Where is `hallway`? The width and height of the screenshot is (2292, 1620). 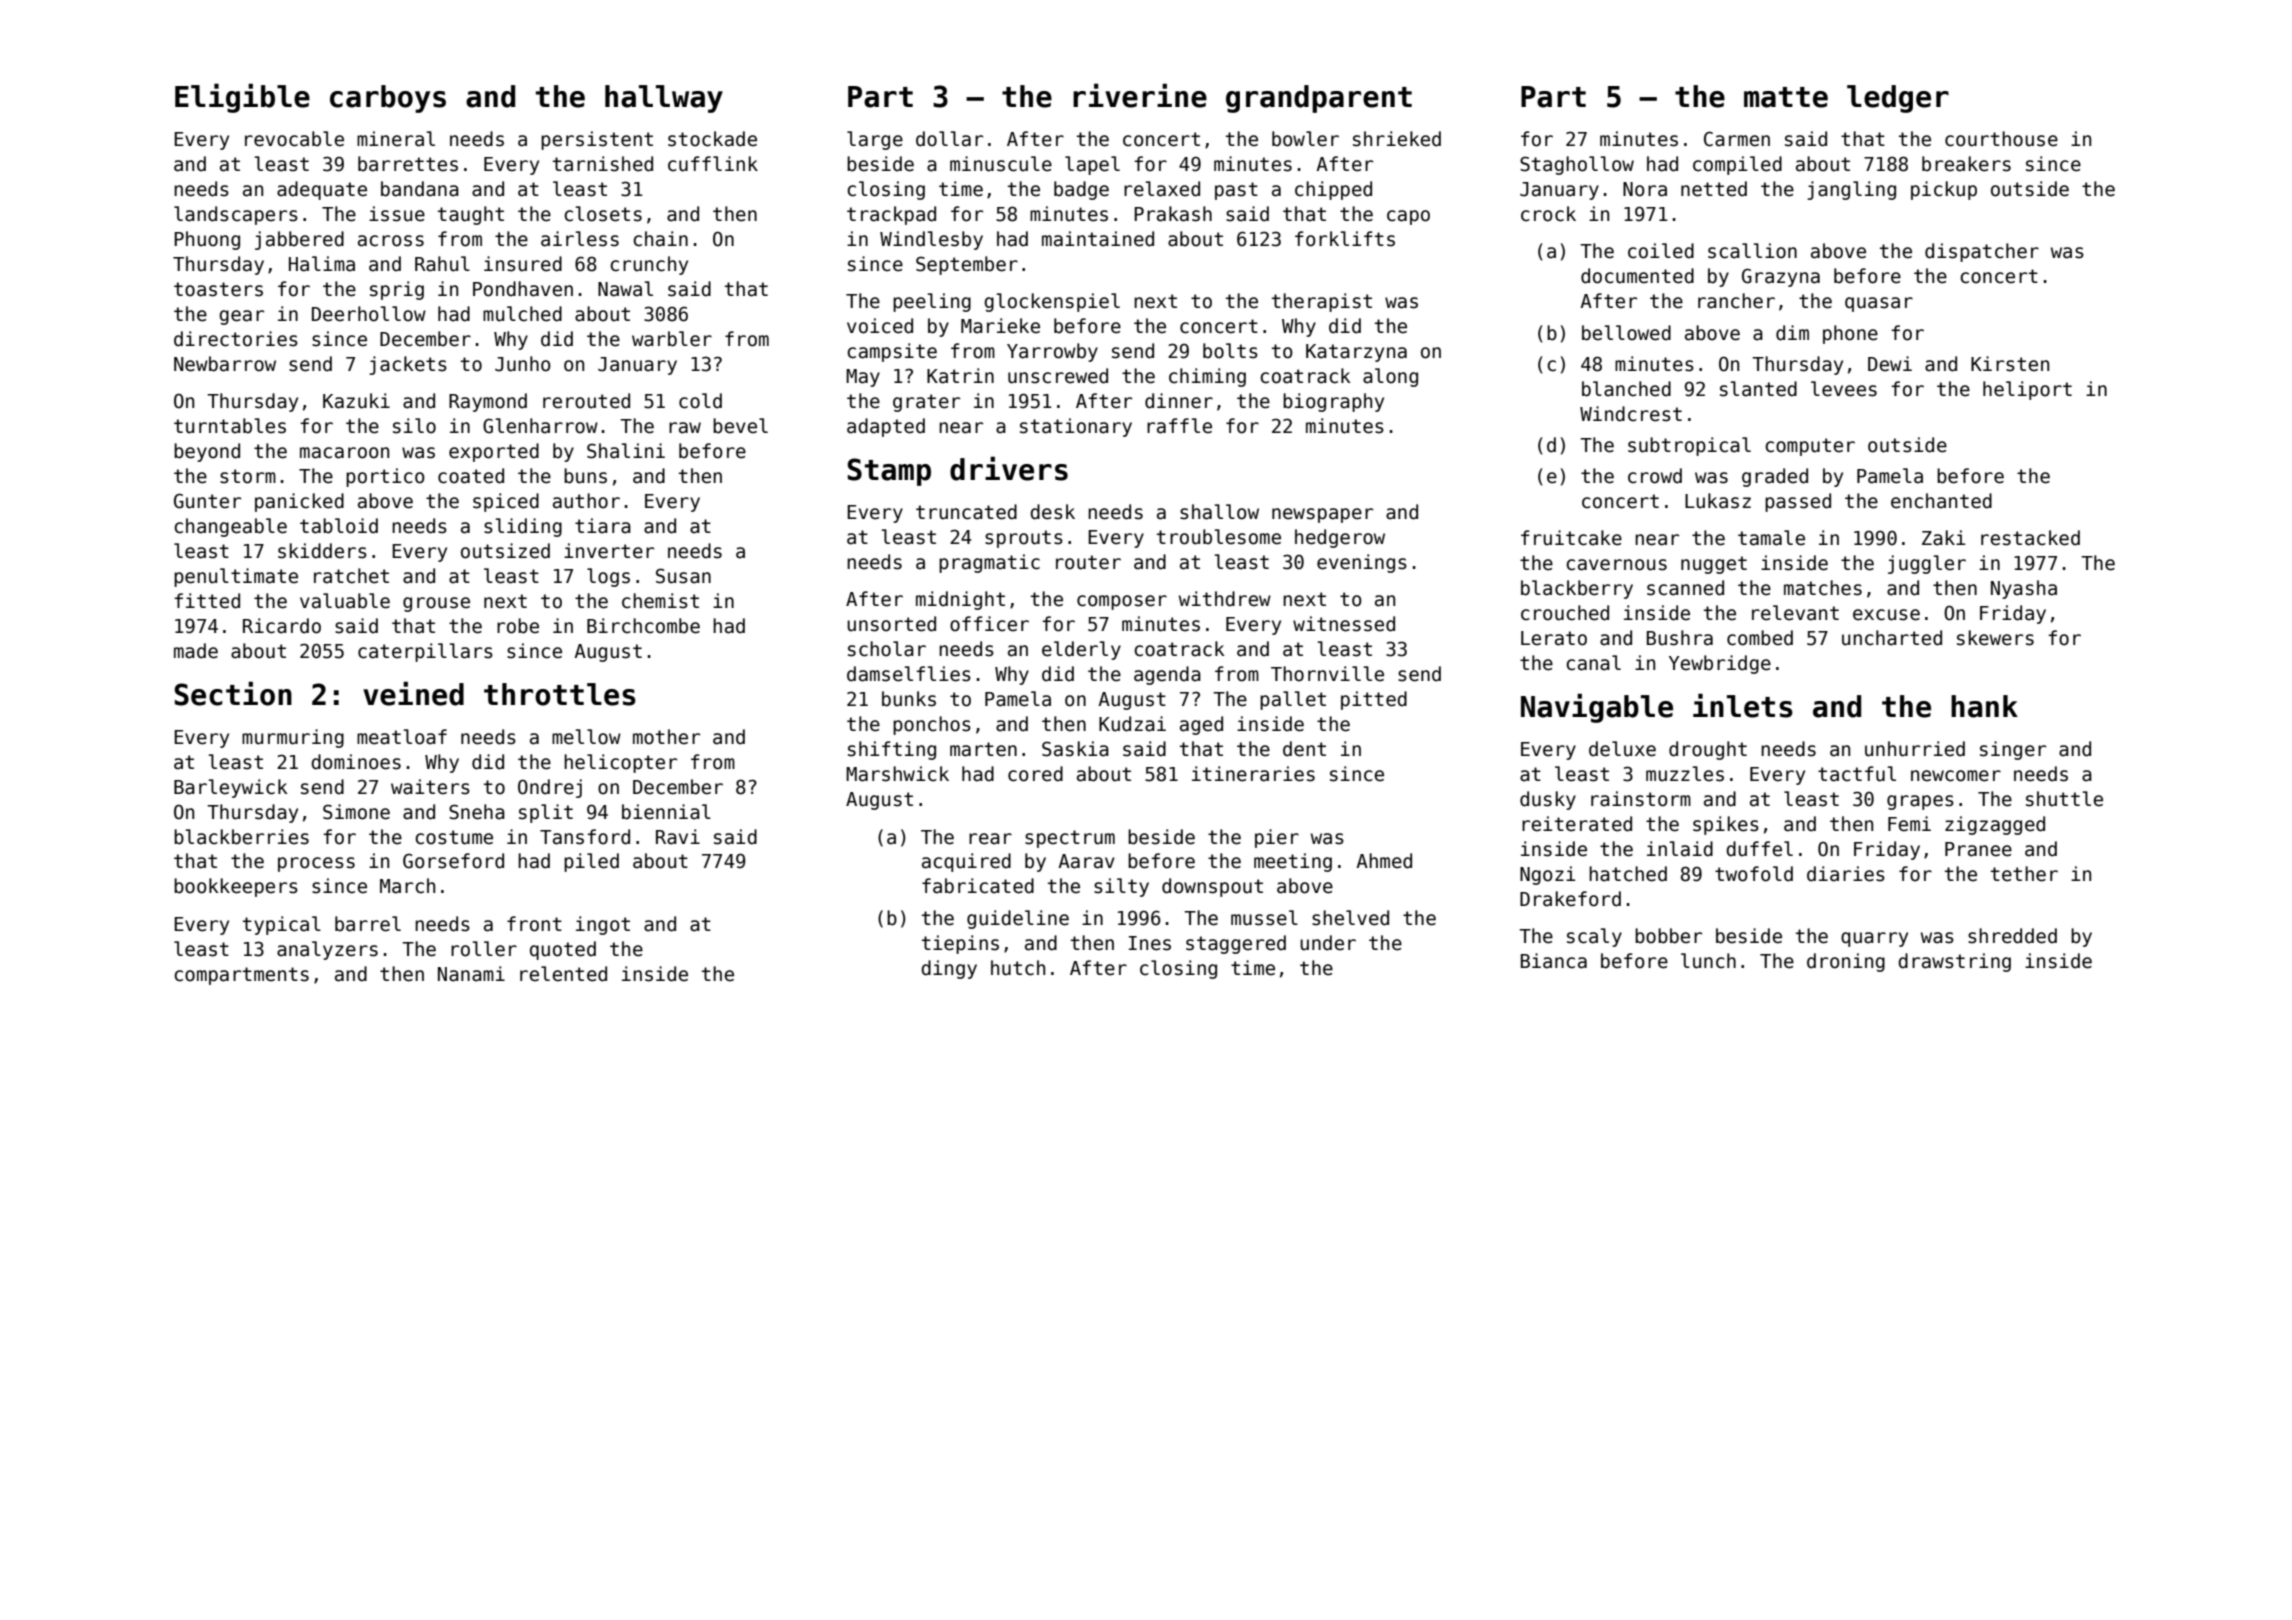 hallway is located at coordinates (664, 99).
